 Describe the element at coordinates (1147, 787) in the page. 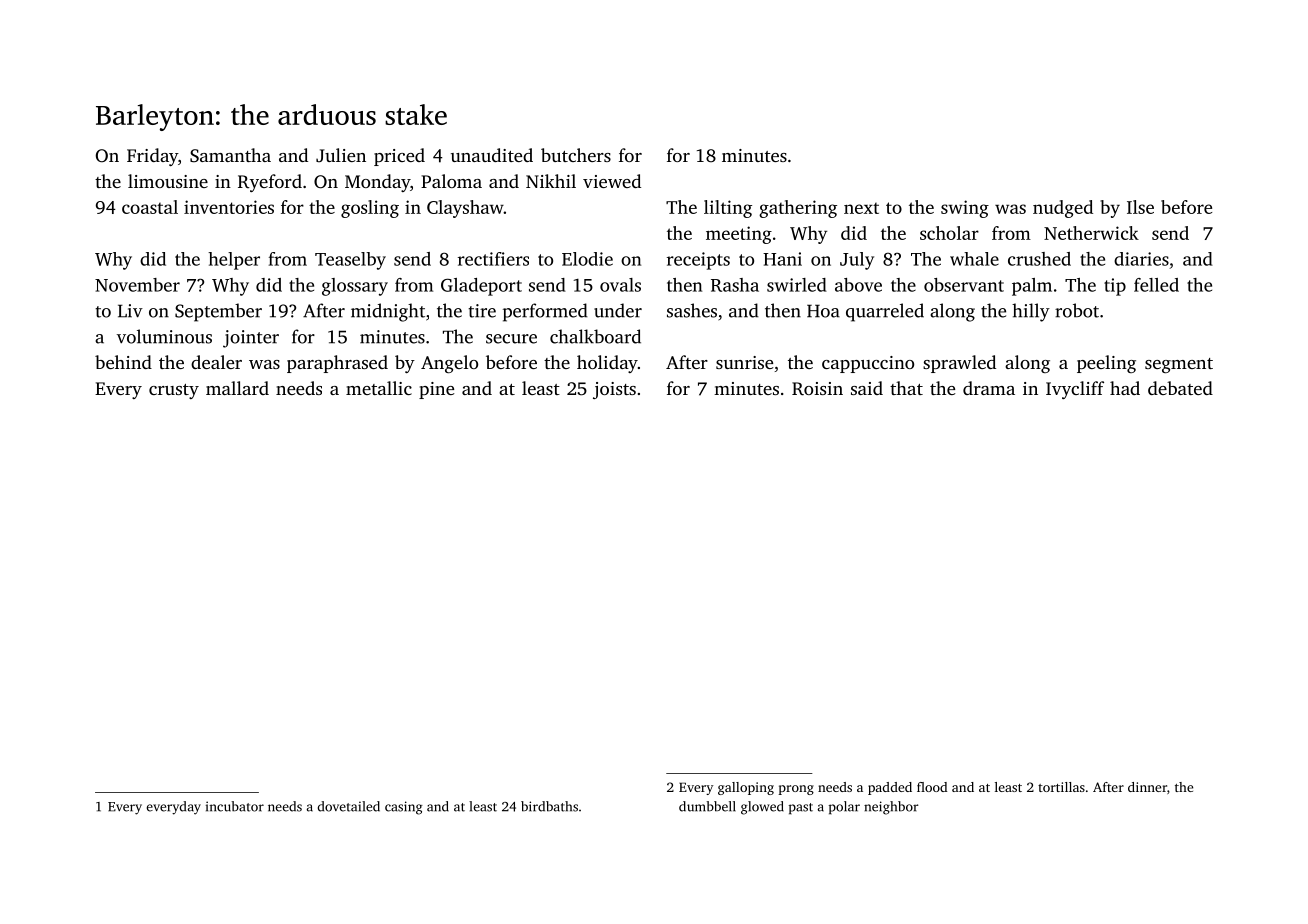

I see `dinner` at that location.
